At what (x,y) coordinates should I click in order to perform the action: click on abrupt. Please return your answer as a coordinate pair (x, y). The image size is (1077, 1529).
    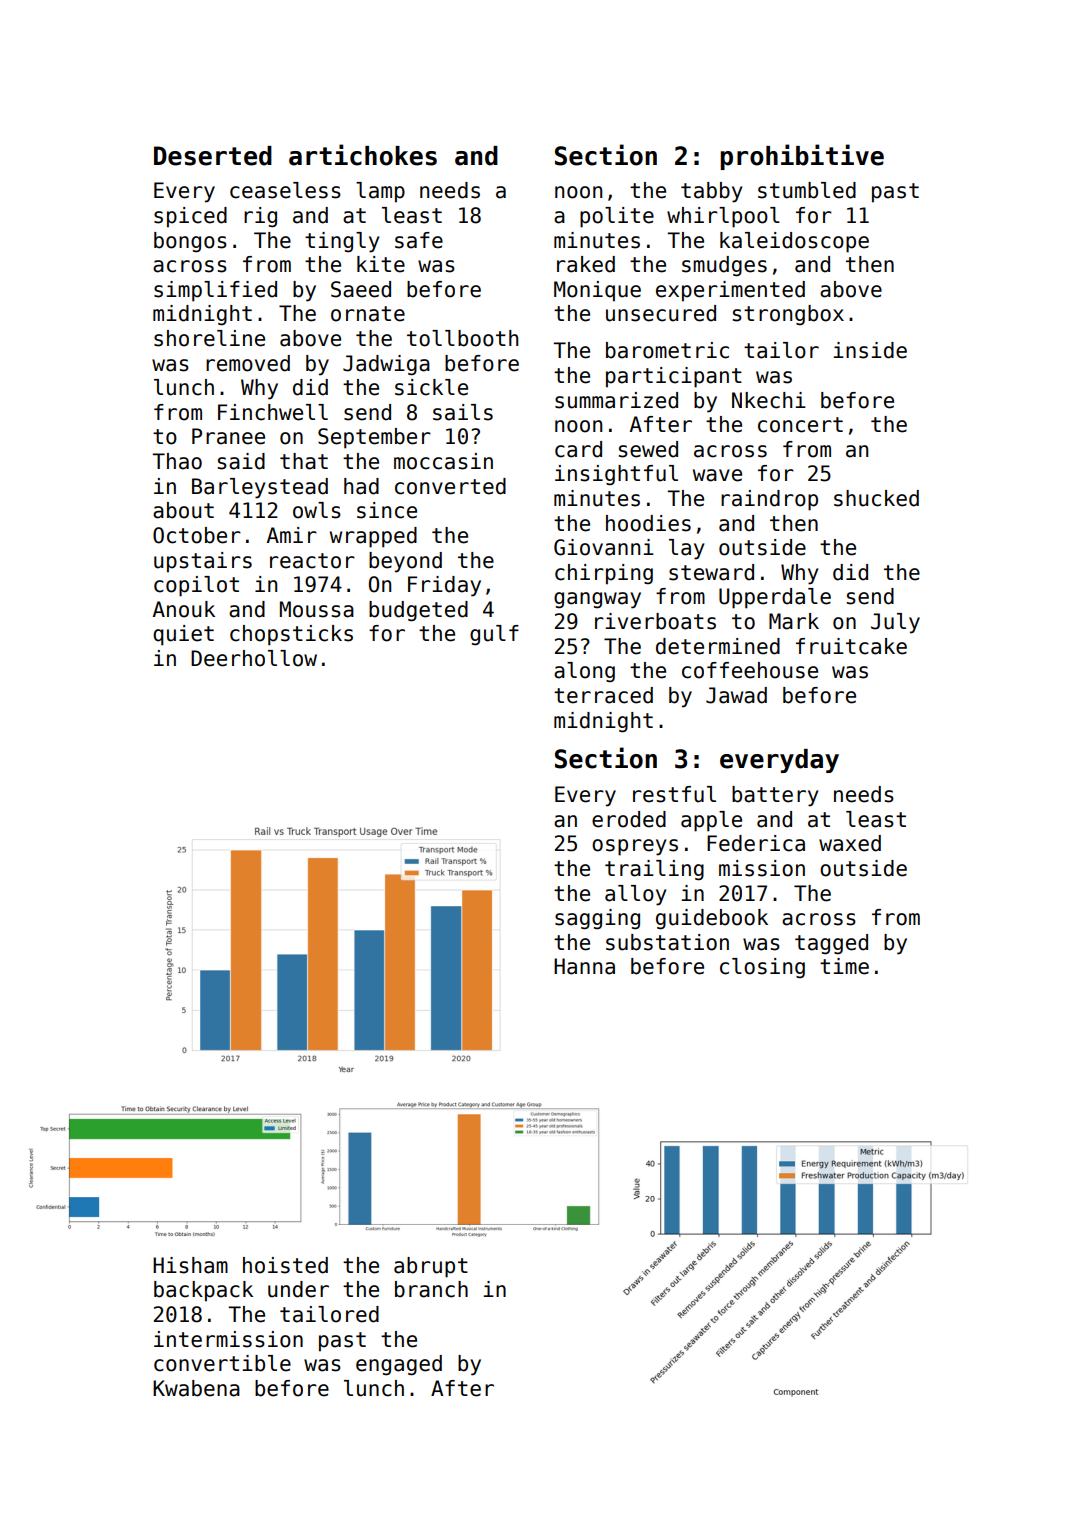
    Looking at the image, I should click on (431, 1267).
